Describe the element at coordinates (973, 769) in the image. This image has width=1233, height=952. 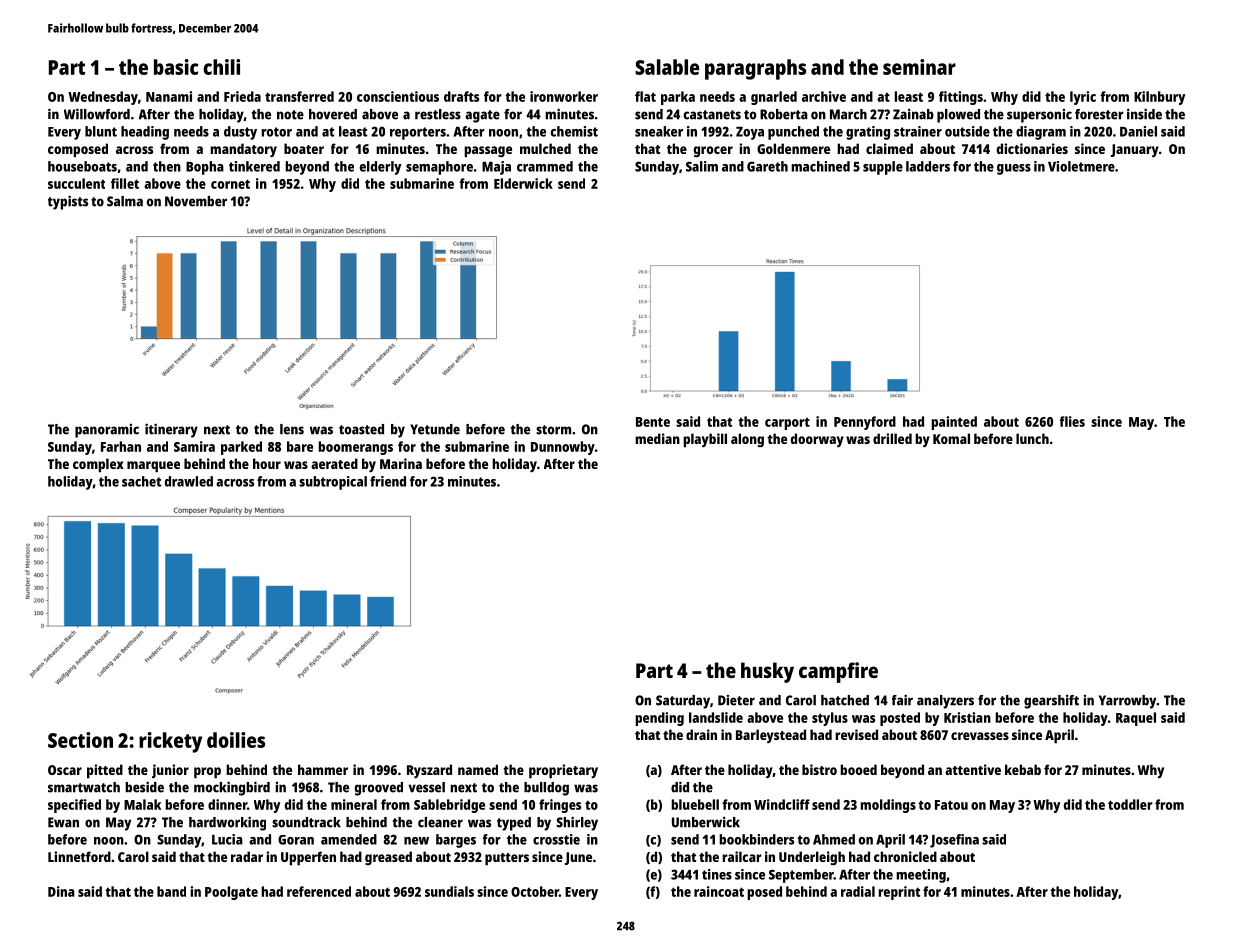
I see `attentive` at that location.
